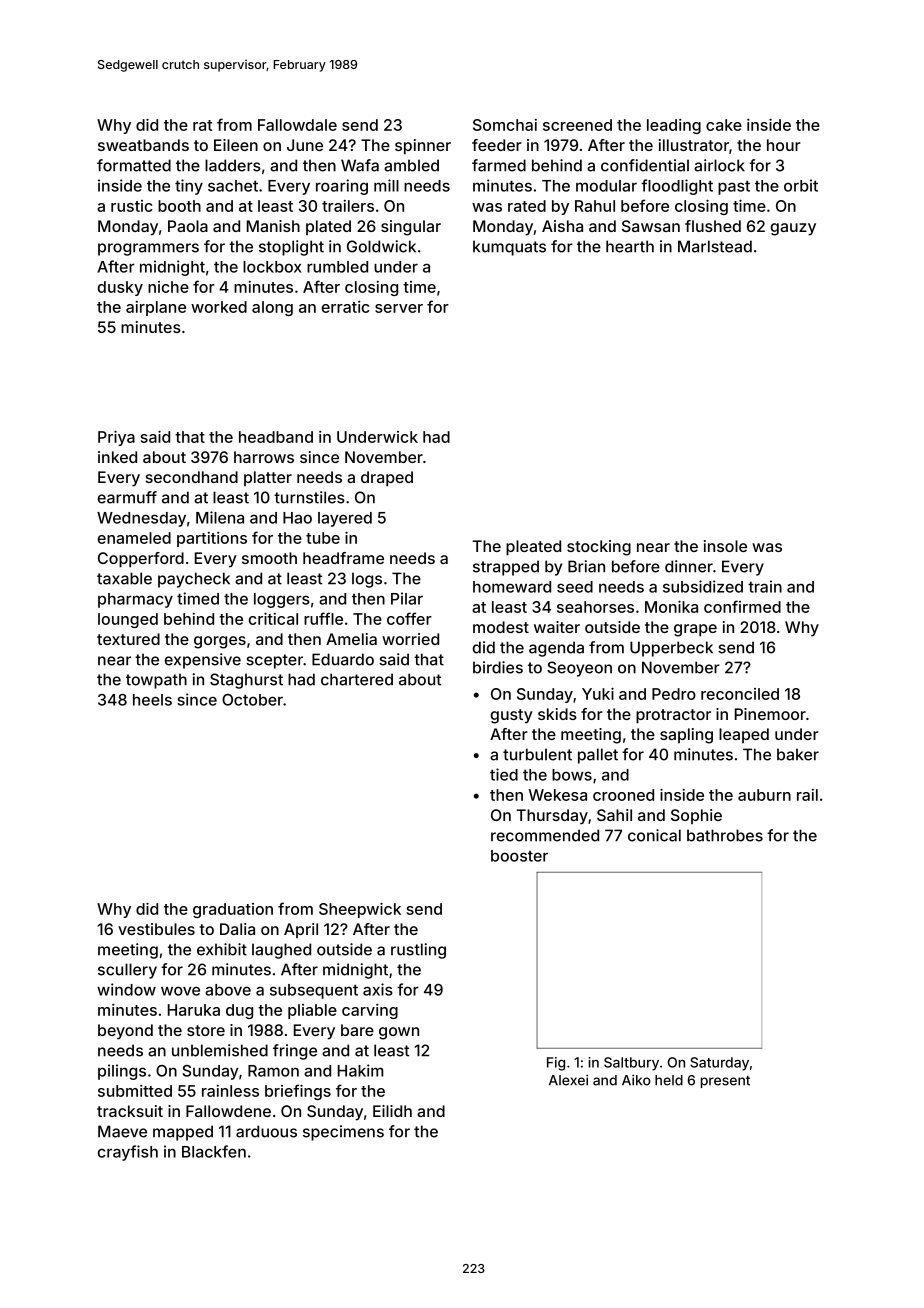 The image size is (924, 1308). What do you see at coordinates (407, 598) in the screenshot?
I see `Pilar` at bounding box center [407, 598].
